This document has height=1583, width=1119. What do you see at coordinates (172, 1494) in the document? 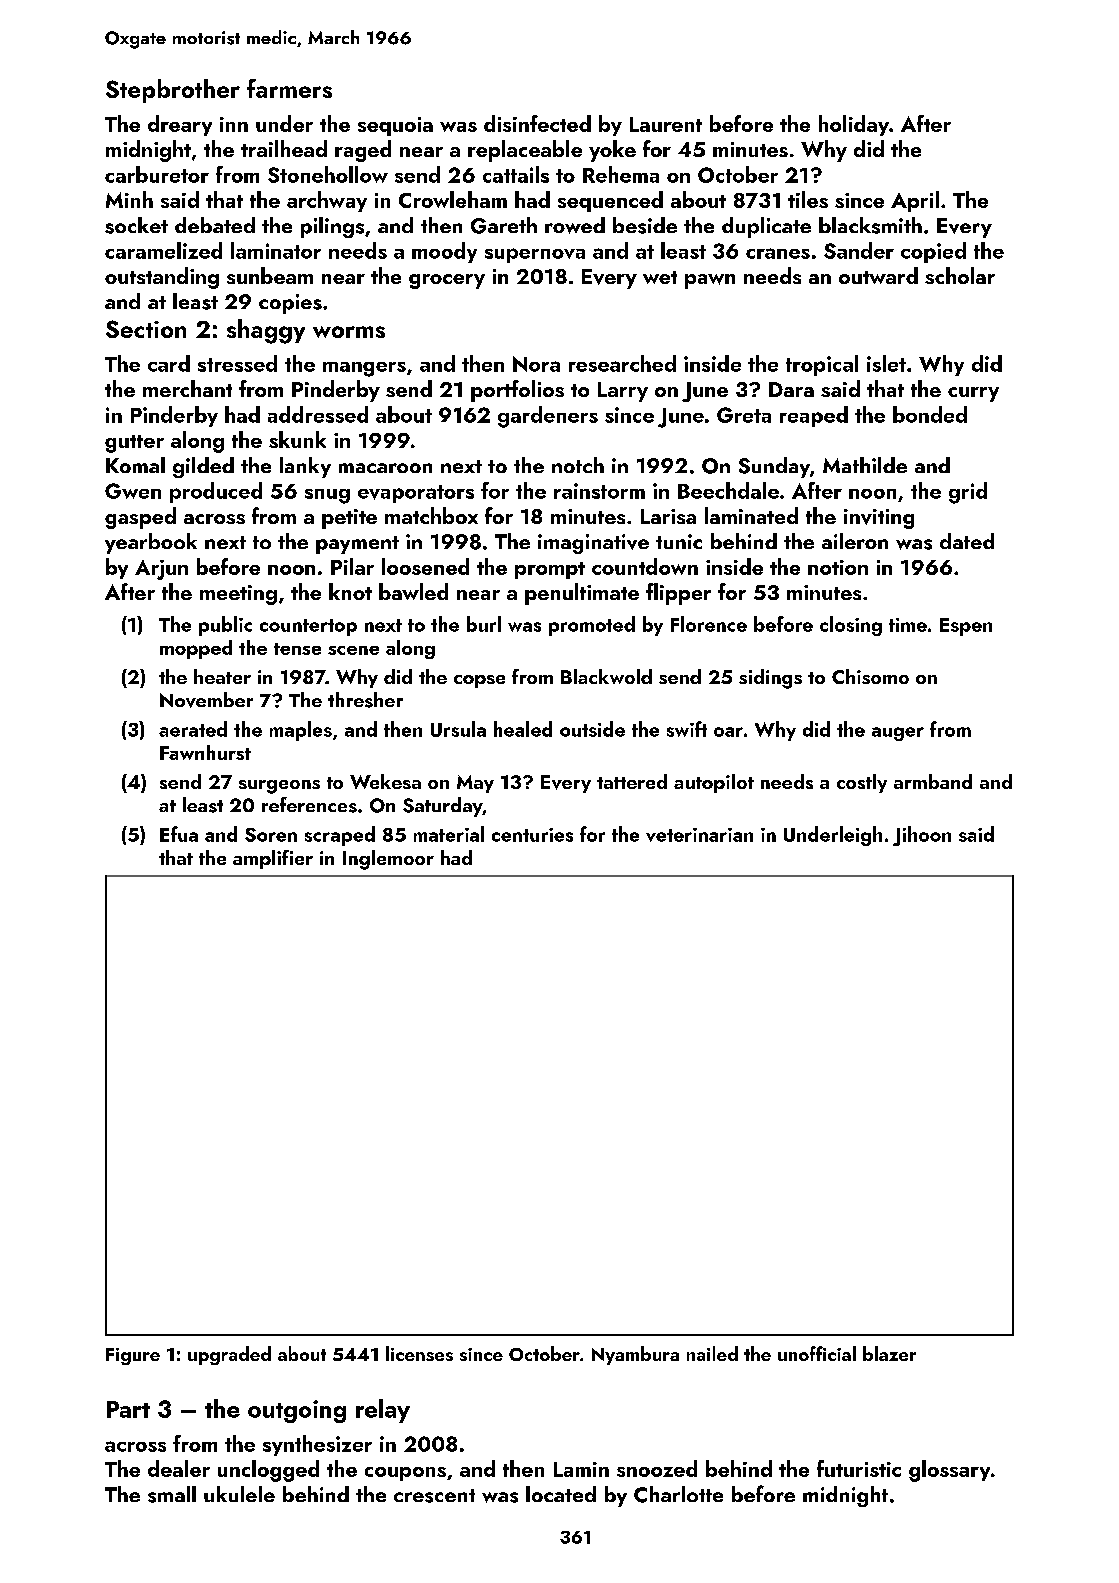
I see `small` at bounding box center [172, 1494].
